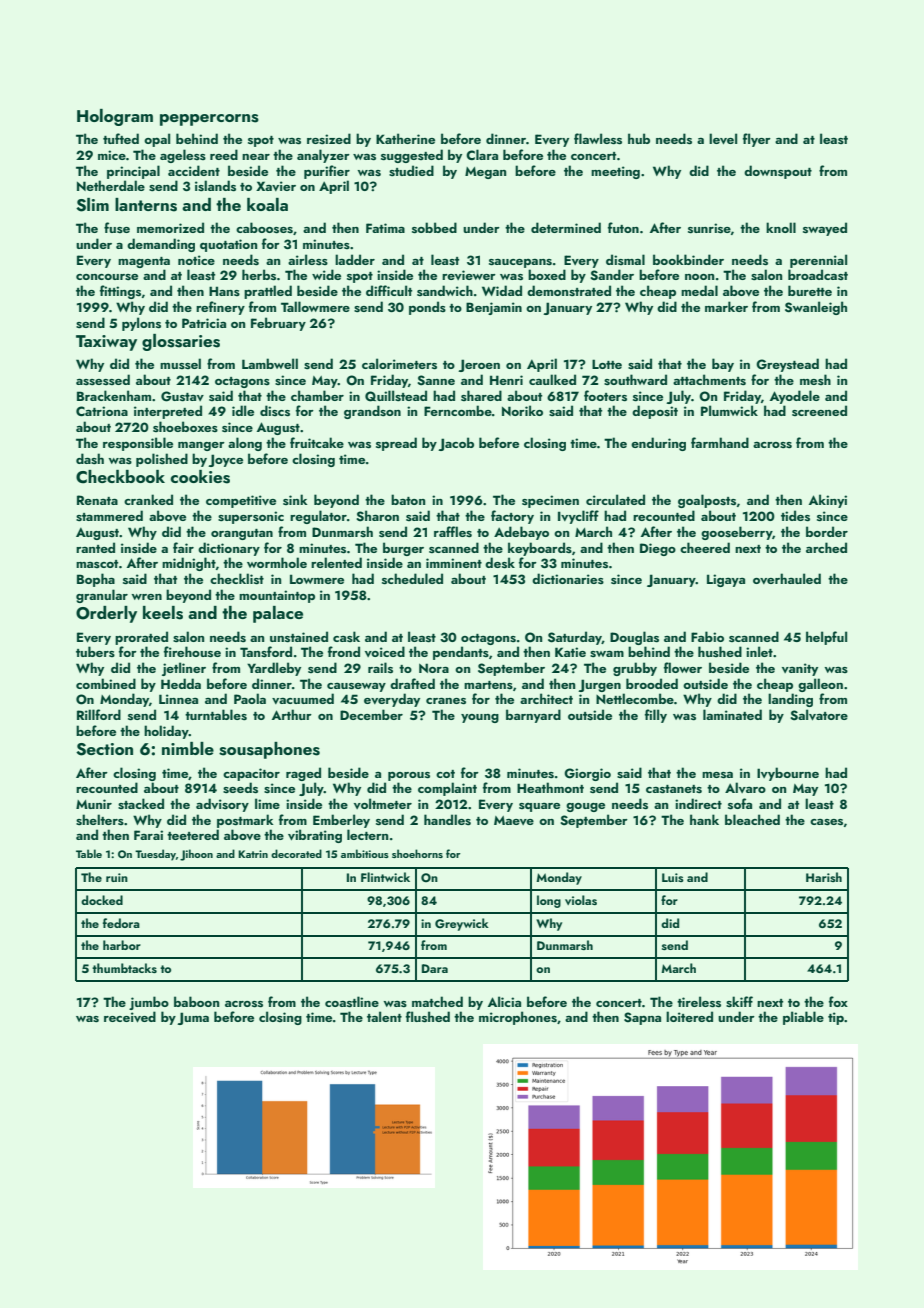 Image resolution: width=924 pixels, height=1308 pixels. I want to click on flawless, so click(598, 139).
